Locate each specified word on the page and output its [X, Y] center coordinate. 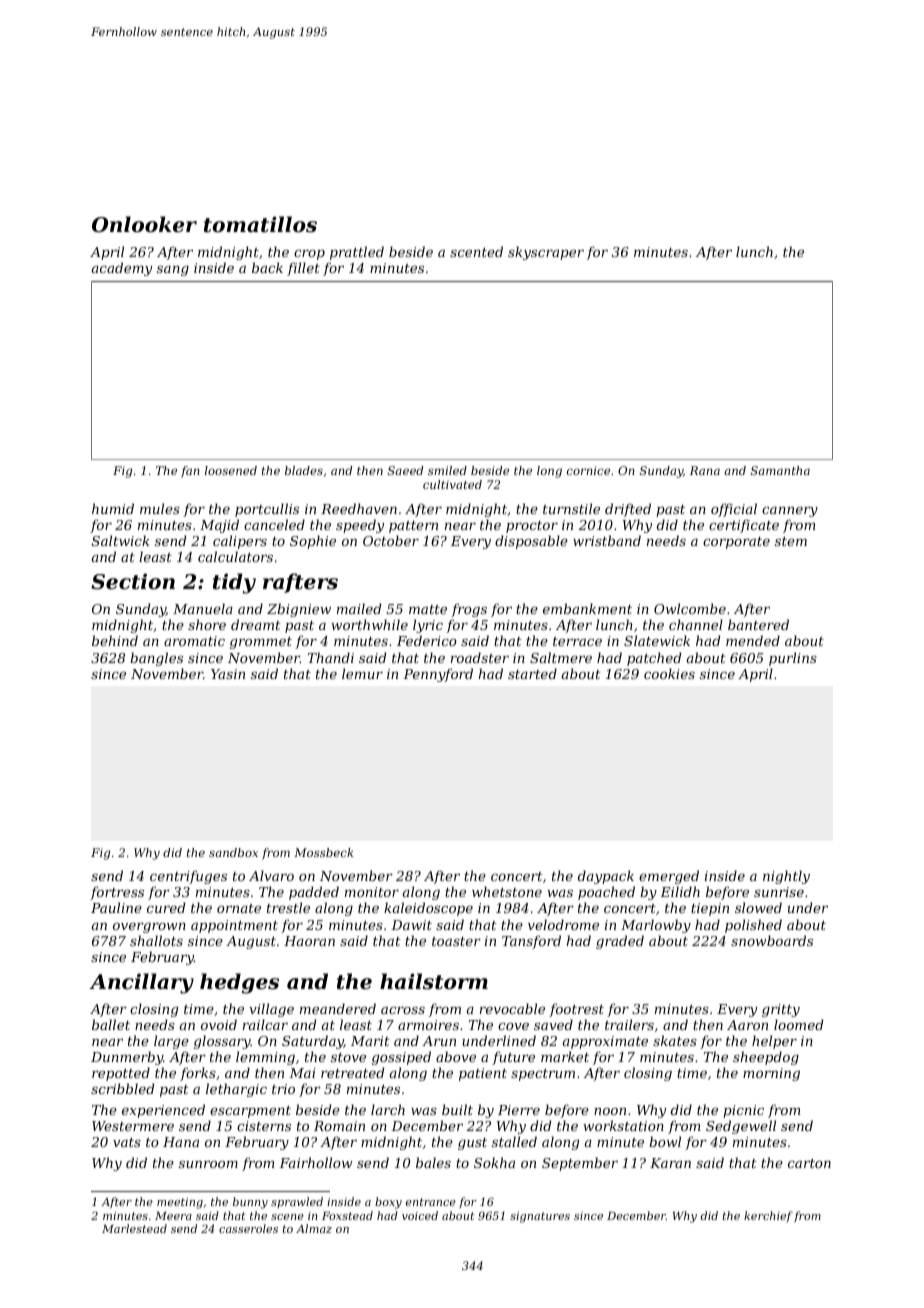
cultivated [452, 484]
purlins [793, 659]
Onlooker [144, 224]
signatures [540, 1217]
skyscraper [546, 253]
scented [476, 251]
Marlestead [134, 1228]
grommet [261, 643]
